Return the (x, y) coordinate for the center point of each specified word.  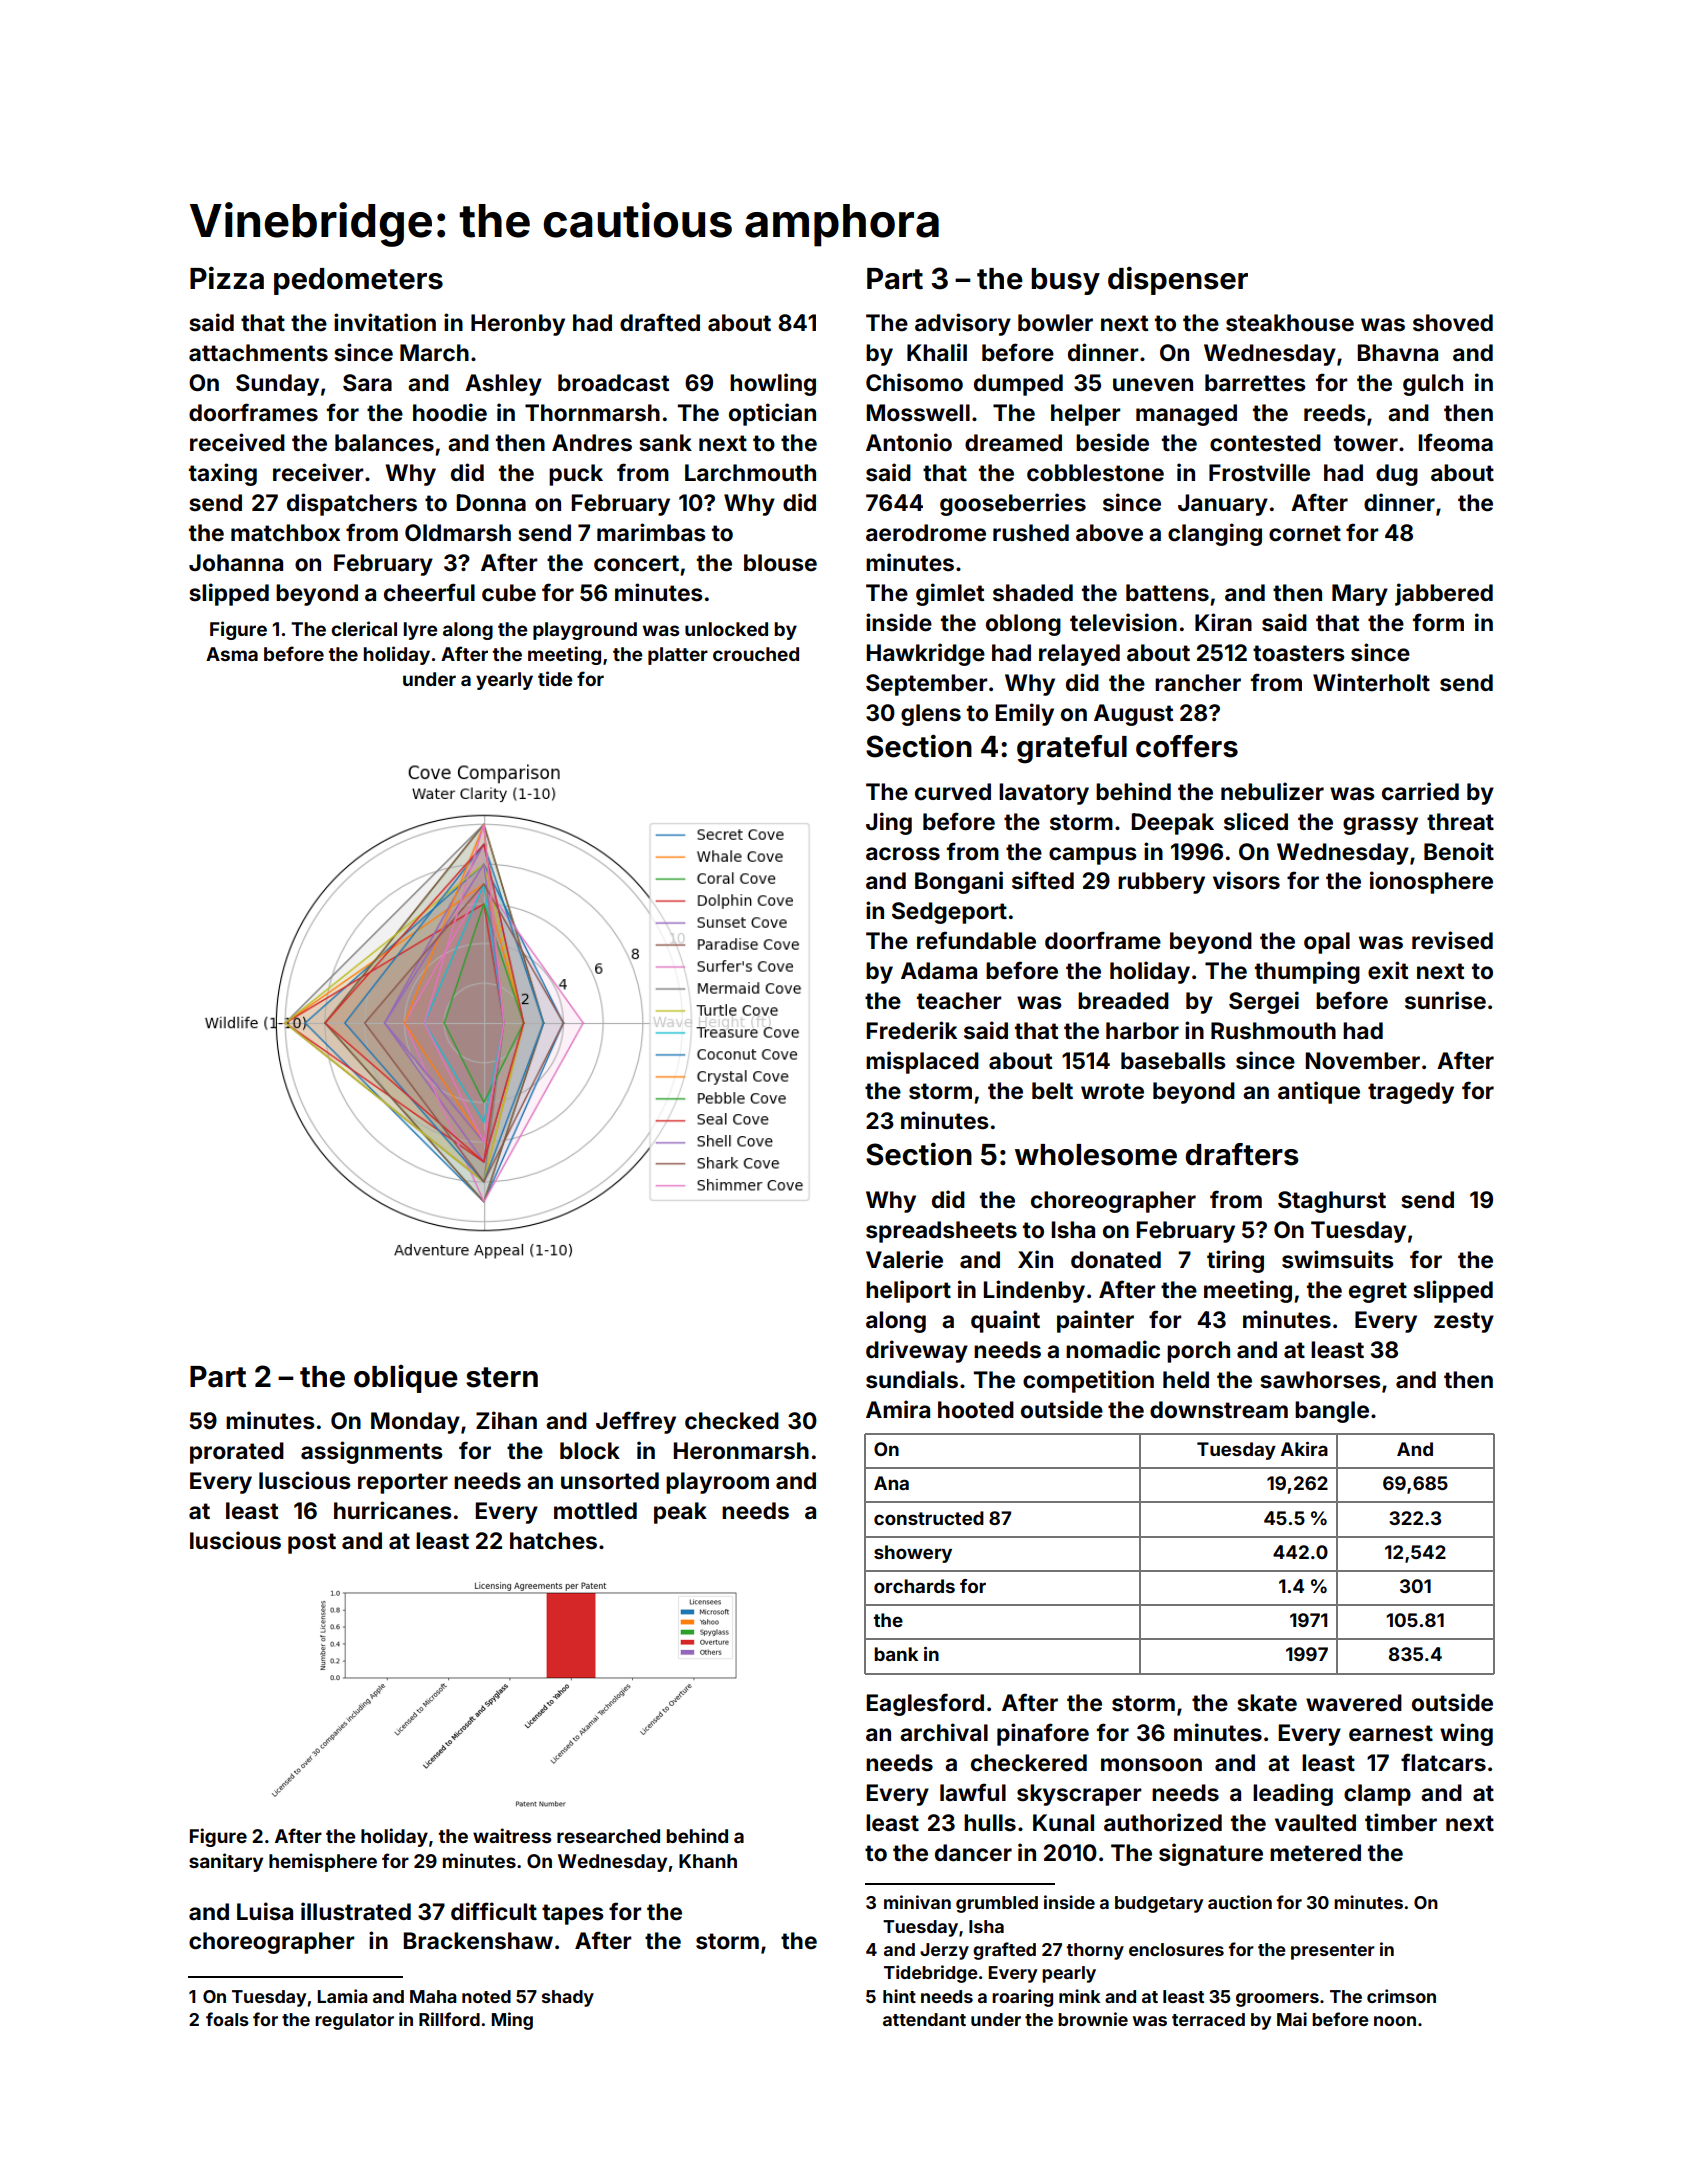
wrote (1112, 1091)
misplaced (922, 1062)
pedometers (358, 281)
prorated (237, 1453)
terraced (1208, 2019)
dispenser (1178, 280)
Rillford (449, 2019)
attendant (924, 2019)
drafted (660, 322)
